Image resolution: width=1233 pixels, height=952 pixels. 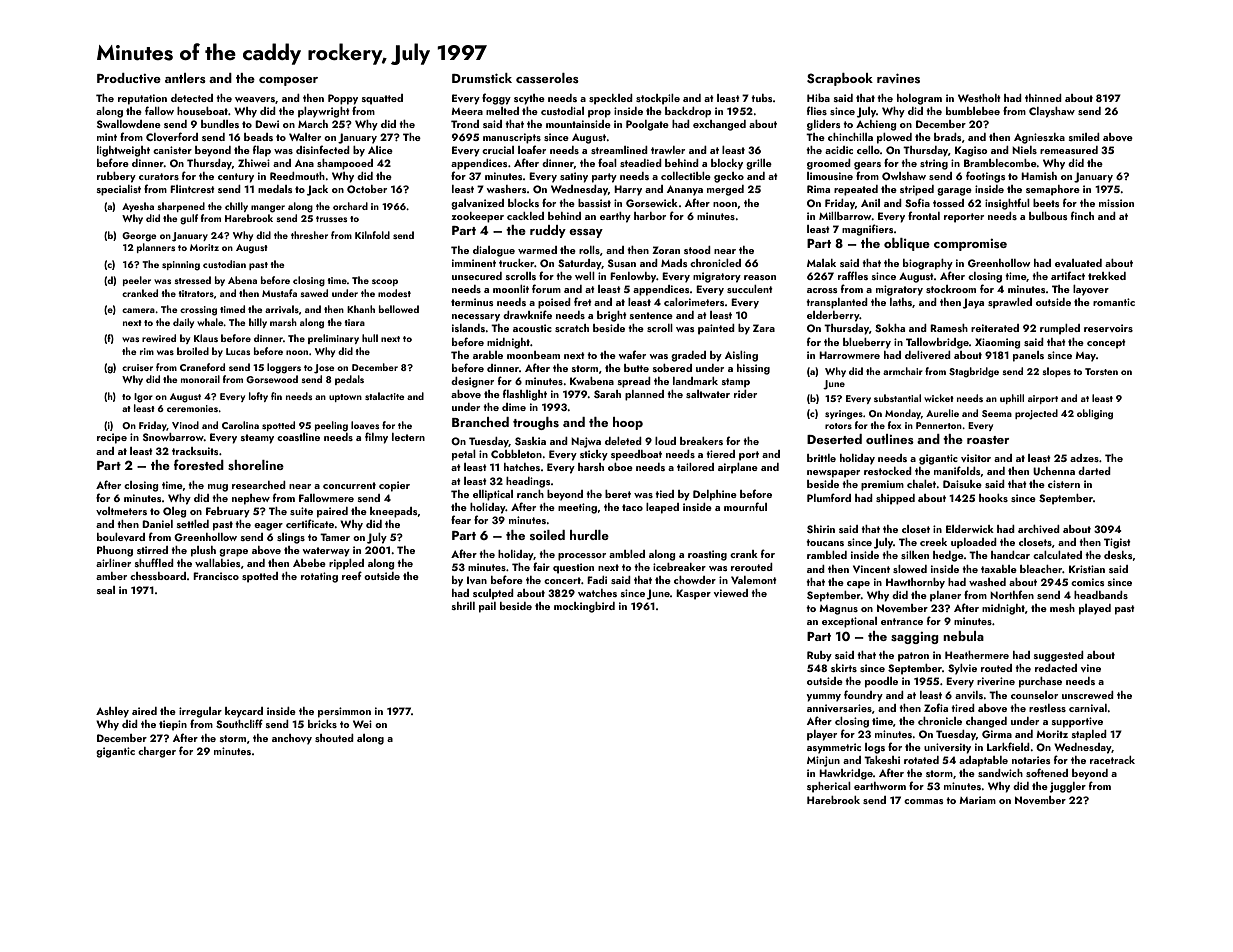 I want to click on smiled, so click(x=1084, y=137).
